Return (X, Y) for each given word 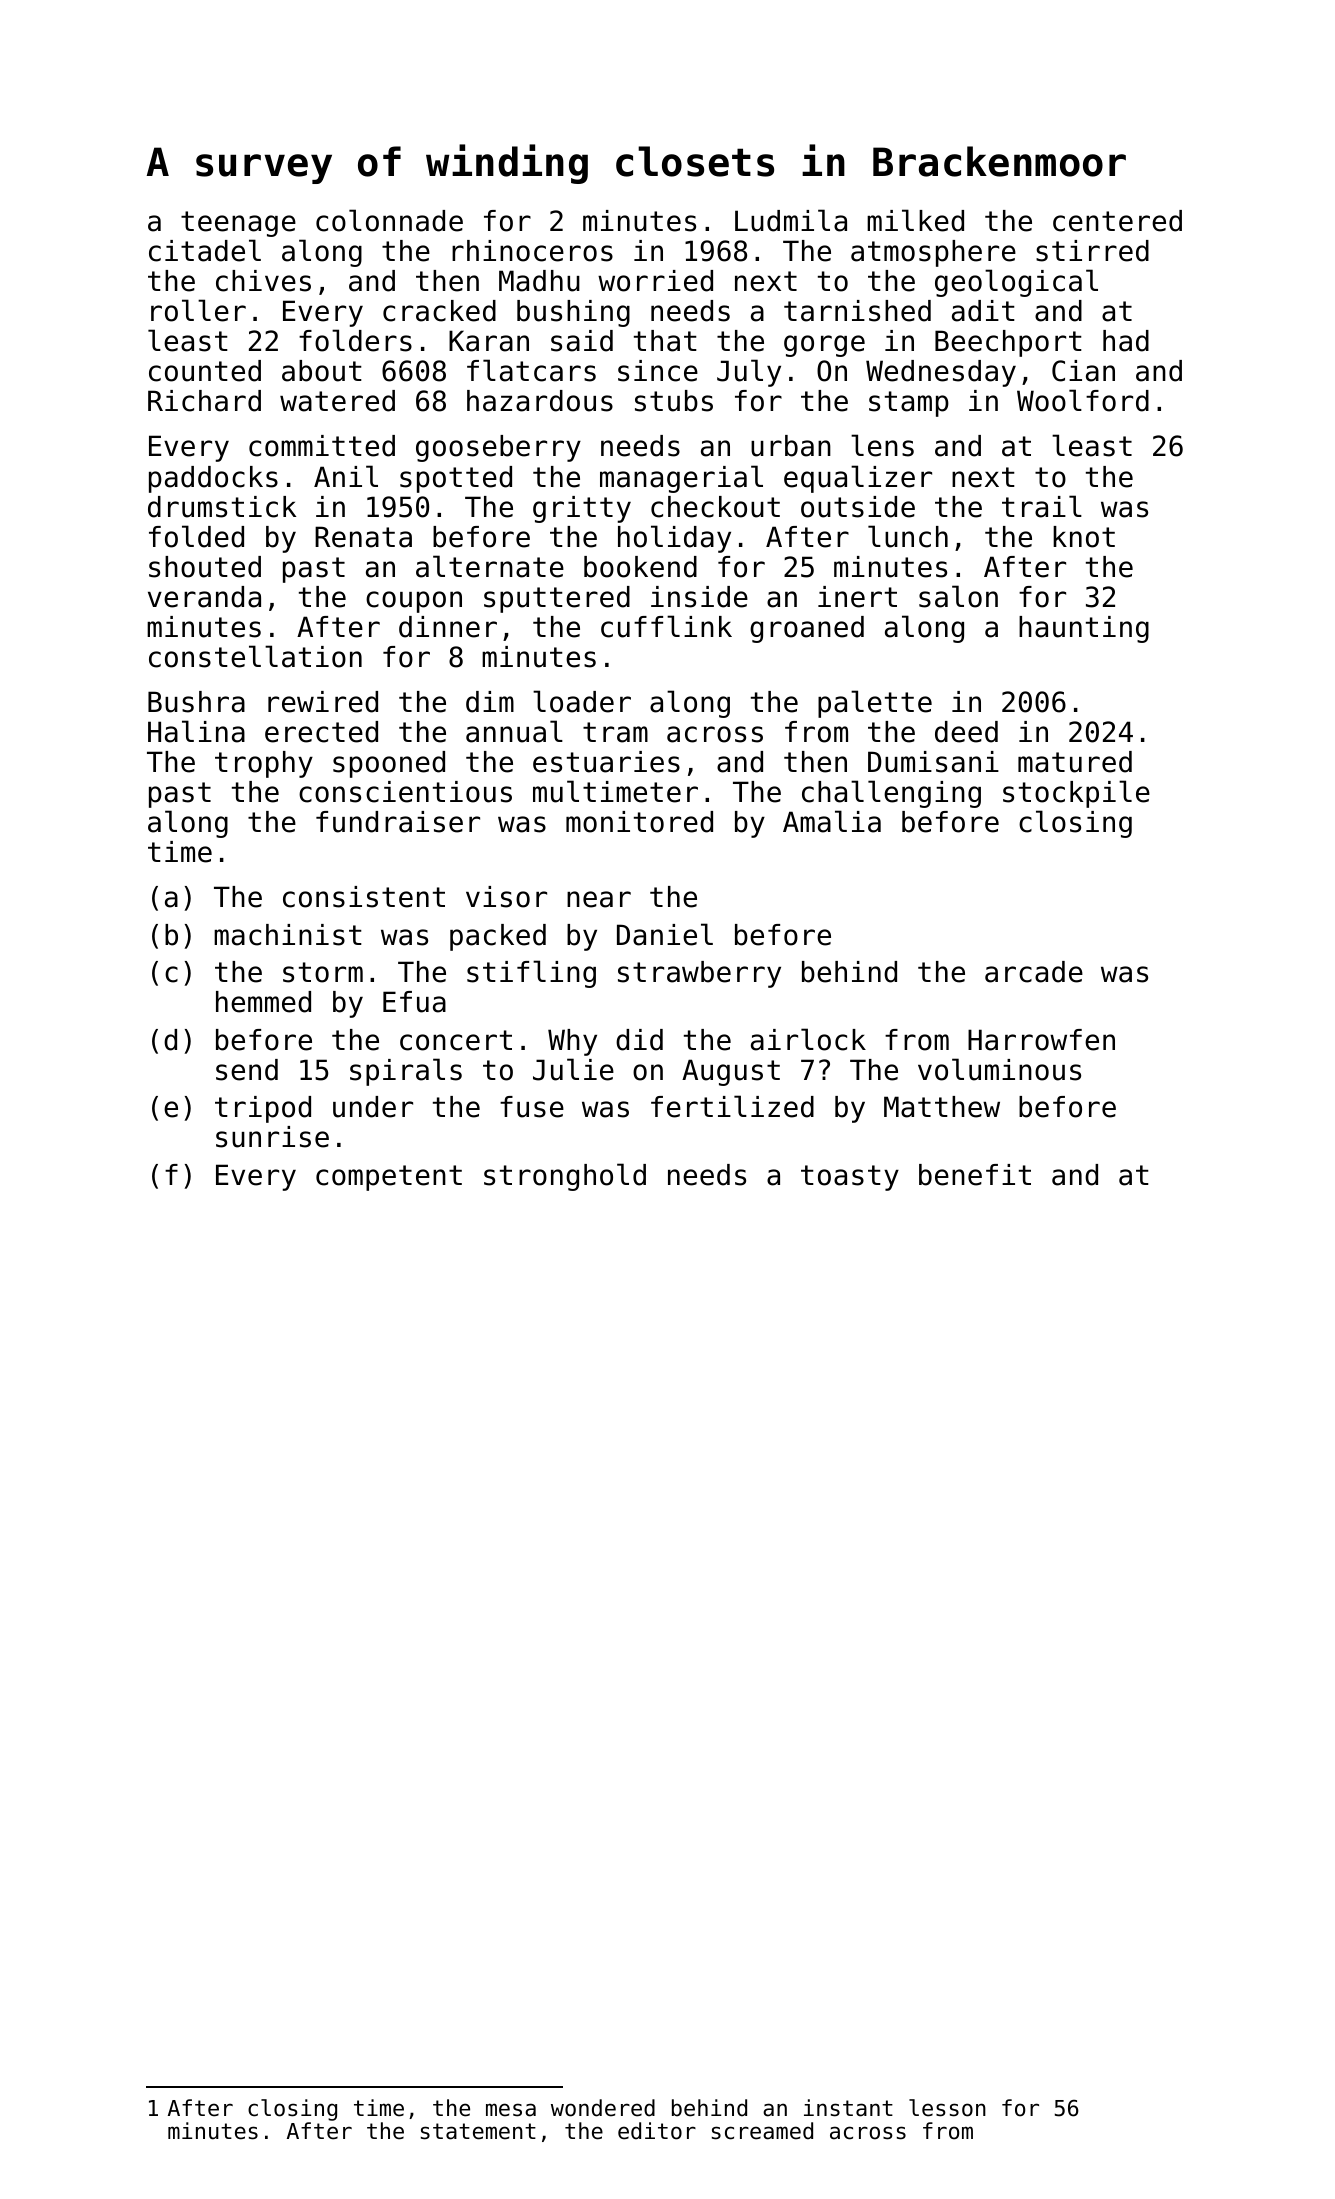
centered (1117, 221)
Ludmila (791, 220)
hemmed (263, 1002)
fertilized (732, 1106)
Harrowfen (1041, 1040)
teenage (238, 224)
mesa (511, 2110)
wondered (603, 2108)
